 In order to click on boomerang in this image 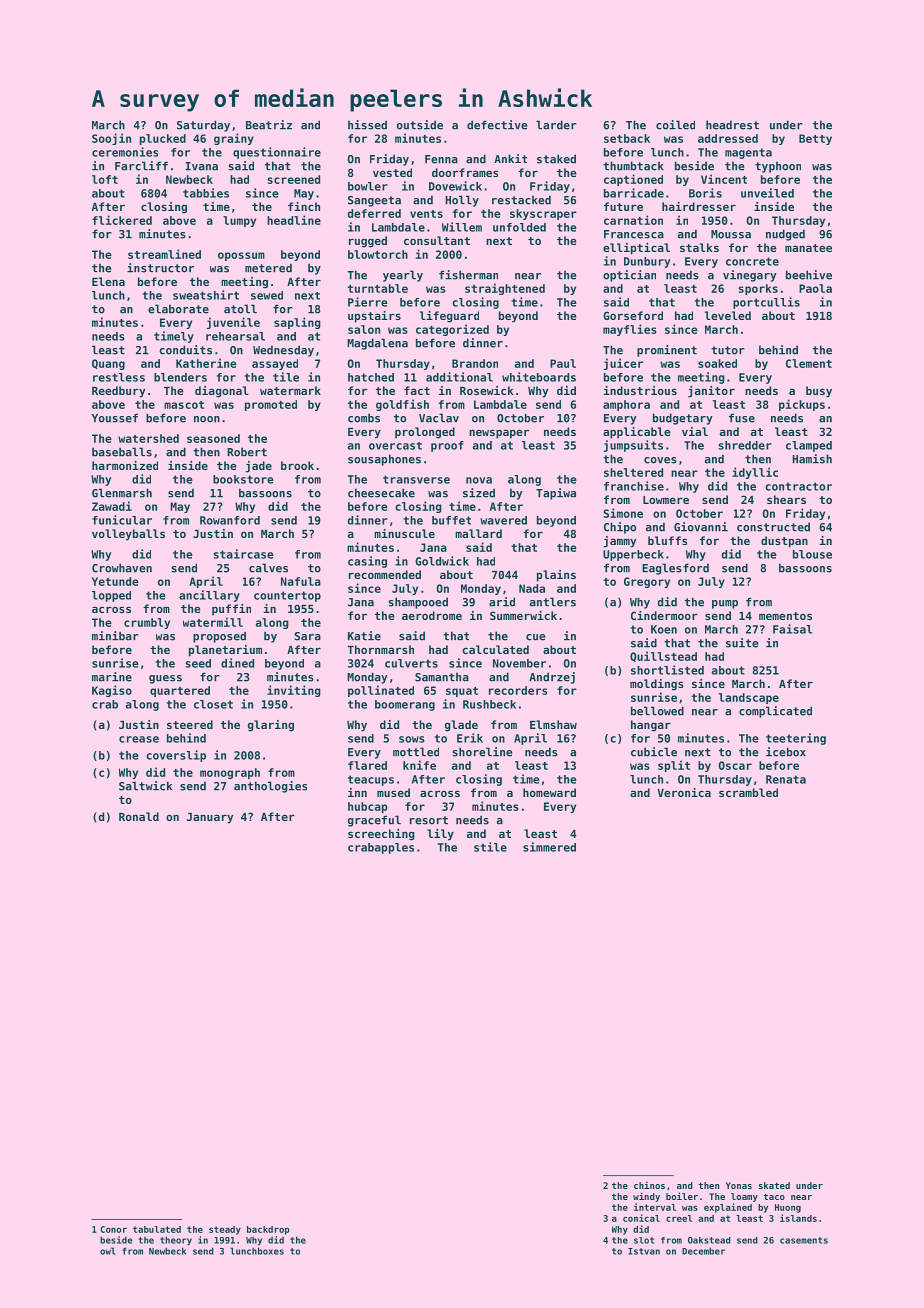, I will do `click(405, 705)`.
